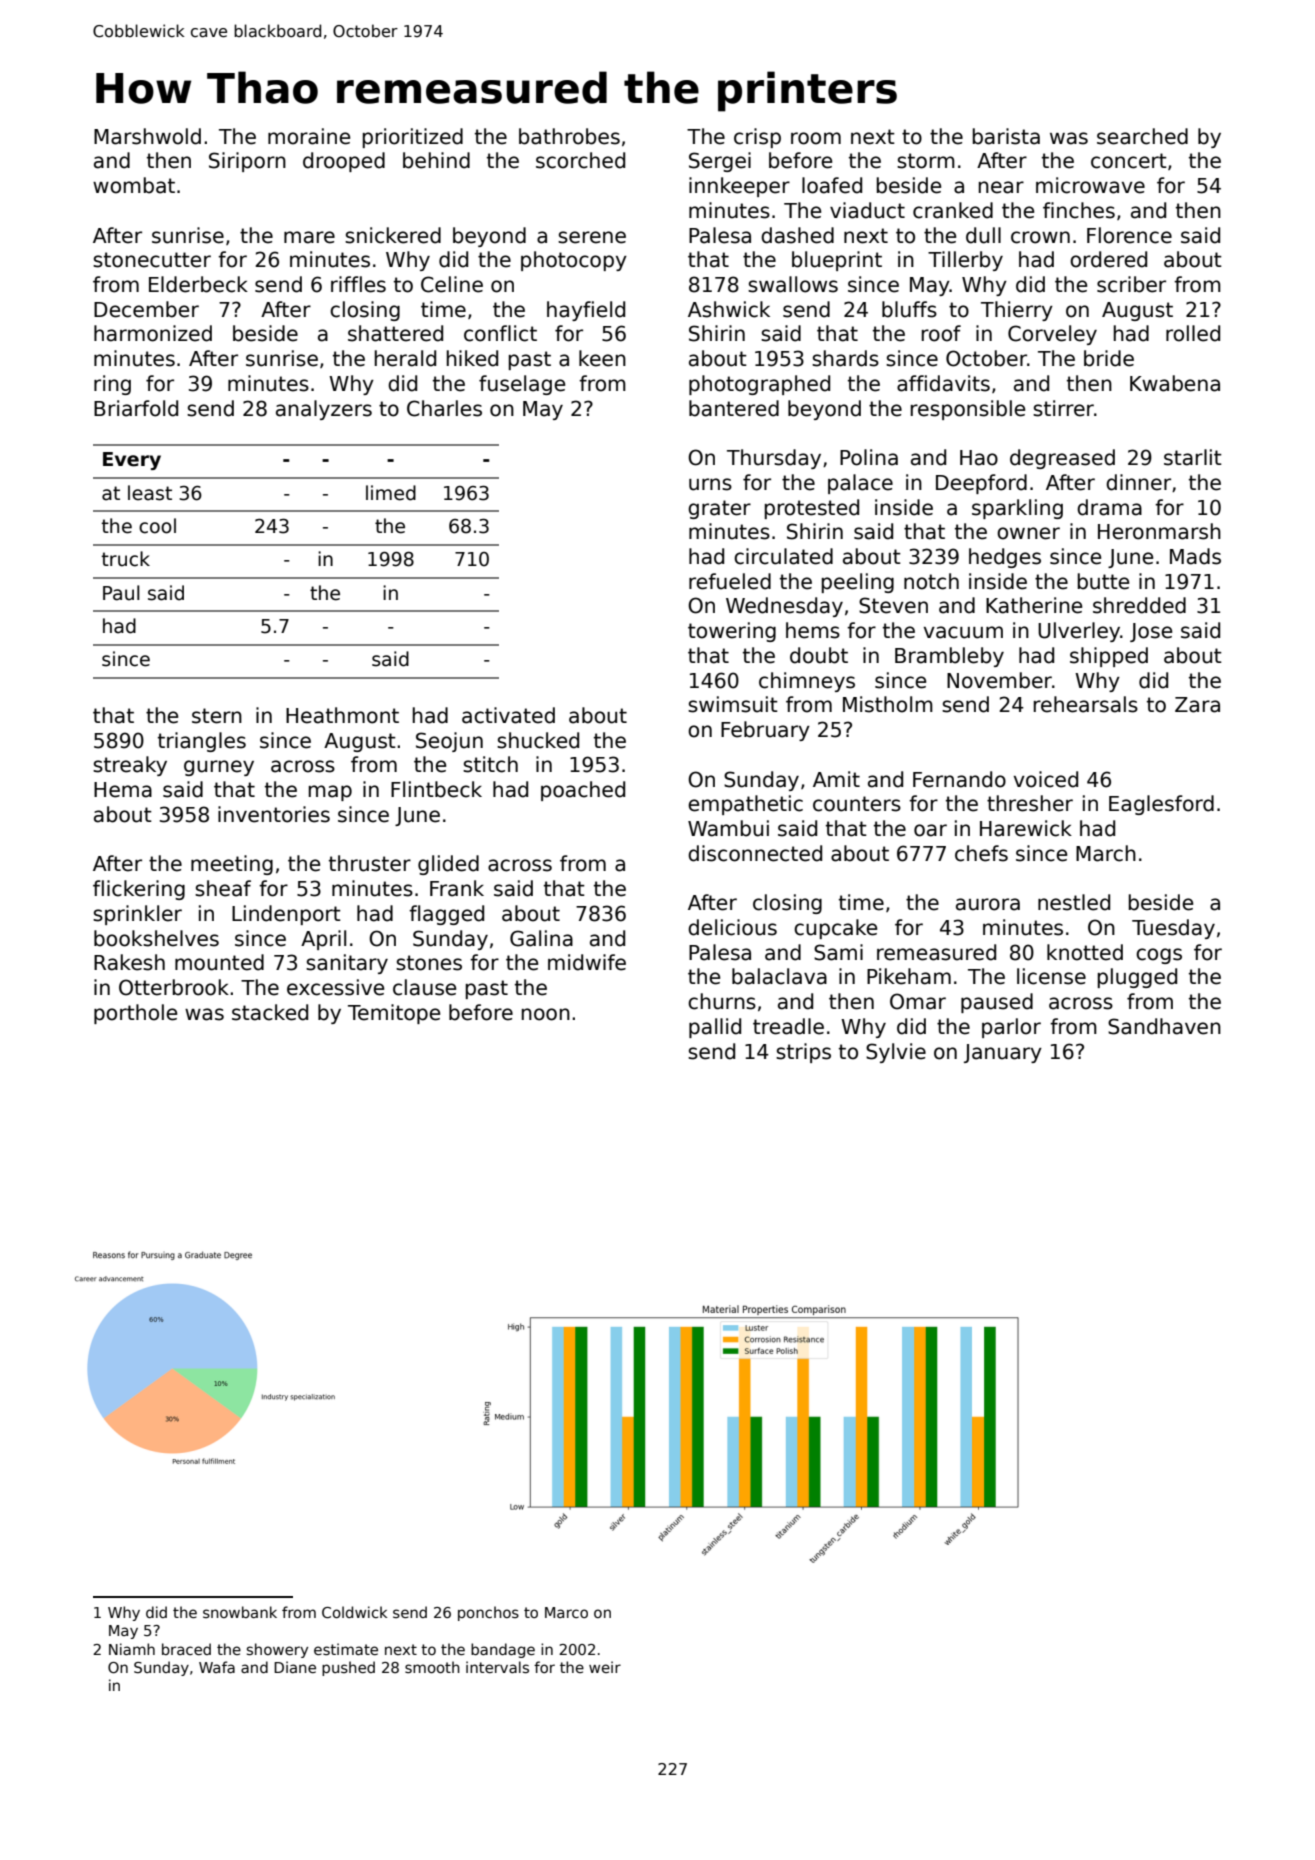  What do you see at coordinates (602, 358) in the page?
I see `keen` at bounding box center [602, 358].
